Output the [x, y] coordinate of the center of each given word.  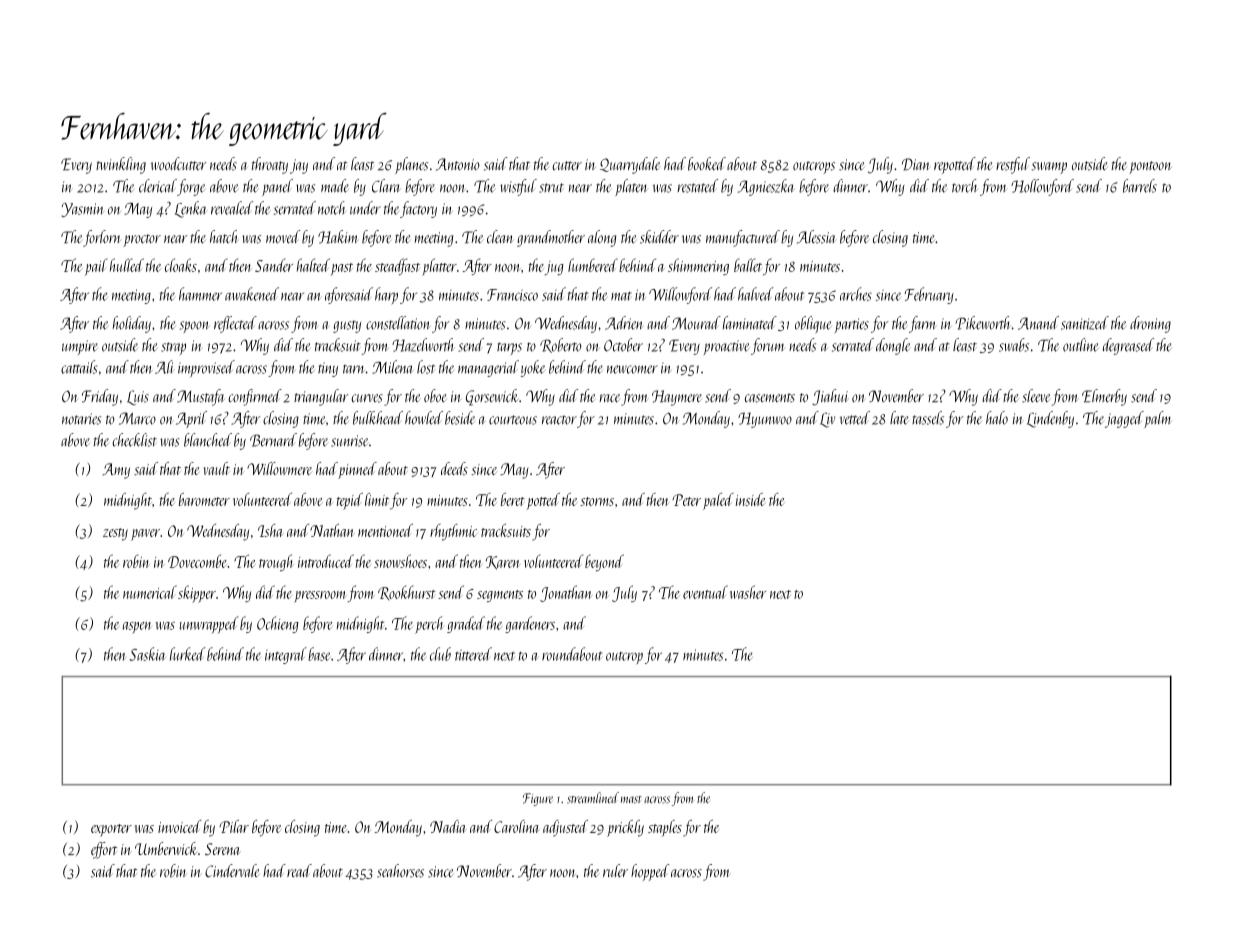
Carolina [516, 826]
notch [332, 208]
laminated [750, 323]
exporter [111, 830]
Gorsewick [492, 397]
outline [1080, 345]
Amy [116, 471]
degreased [1128, 346]
